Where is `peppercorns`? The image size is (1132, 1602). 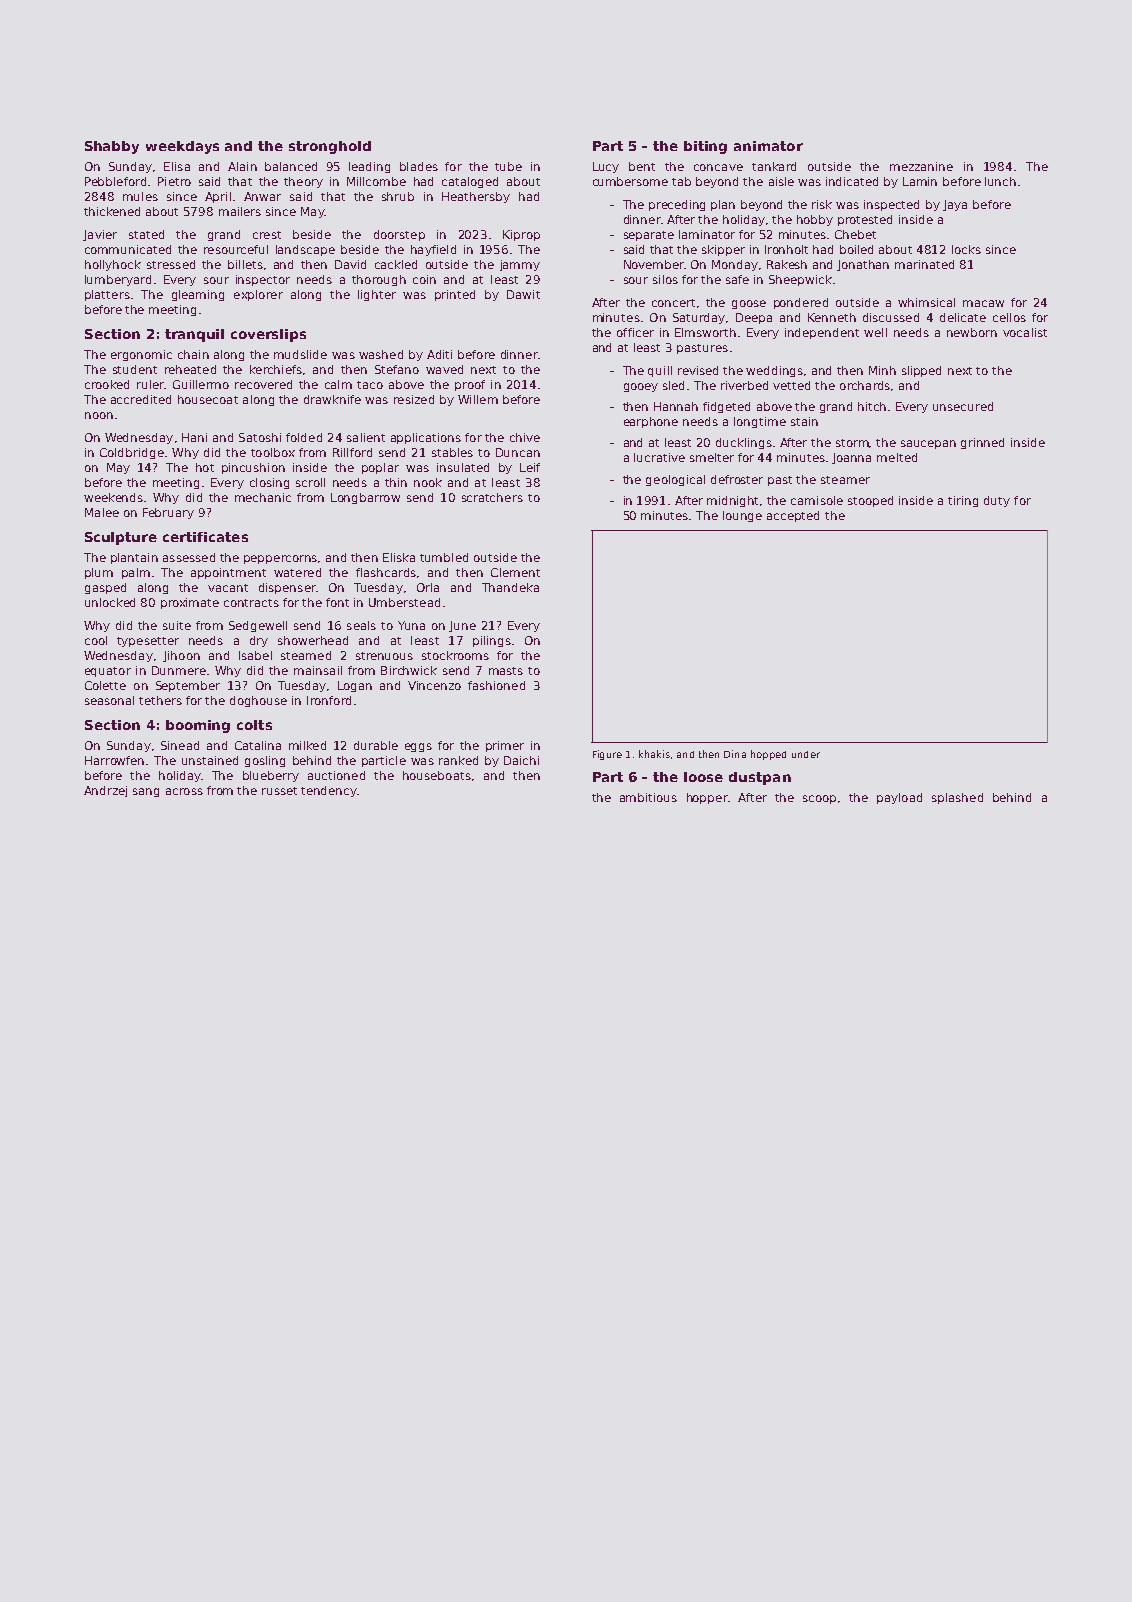
peppercorns is located at coordinates (280, 559).
